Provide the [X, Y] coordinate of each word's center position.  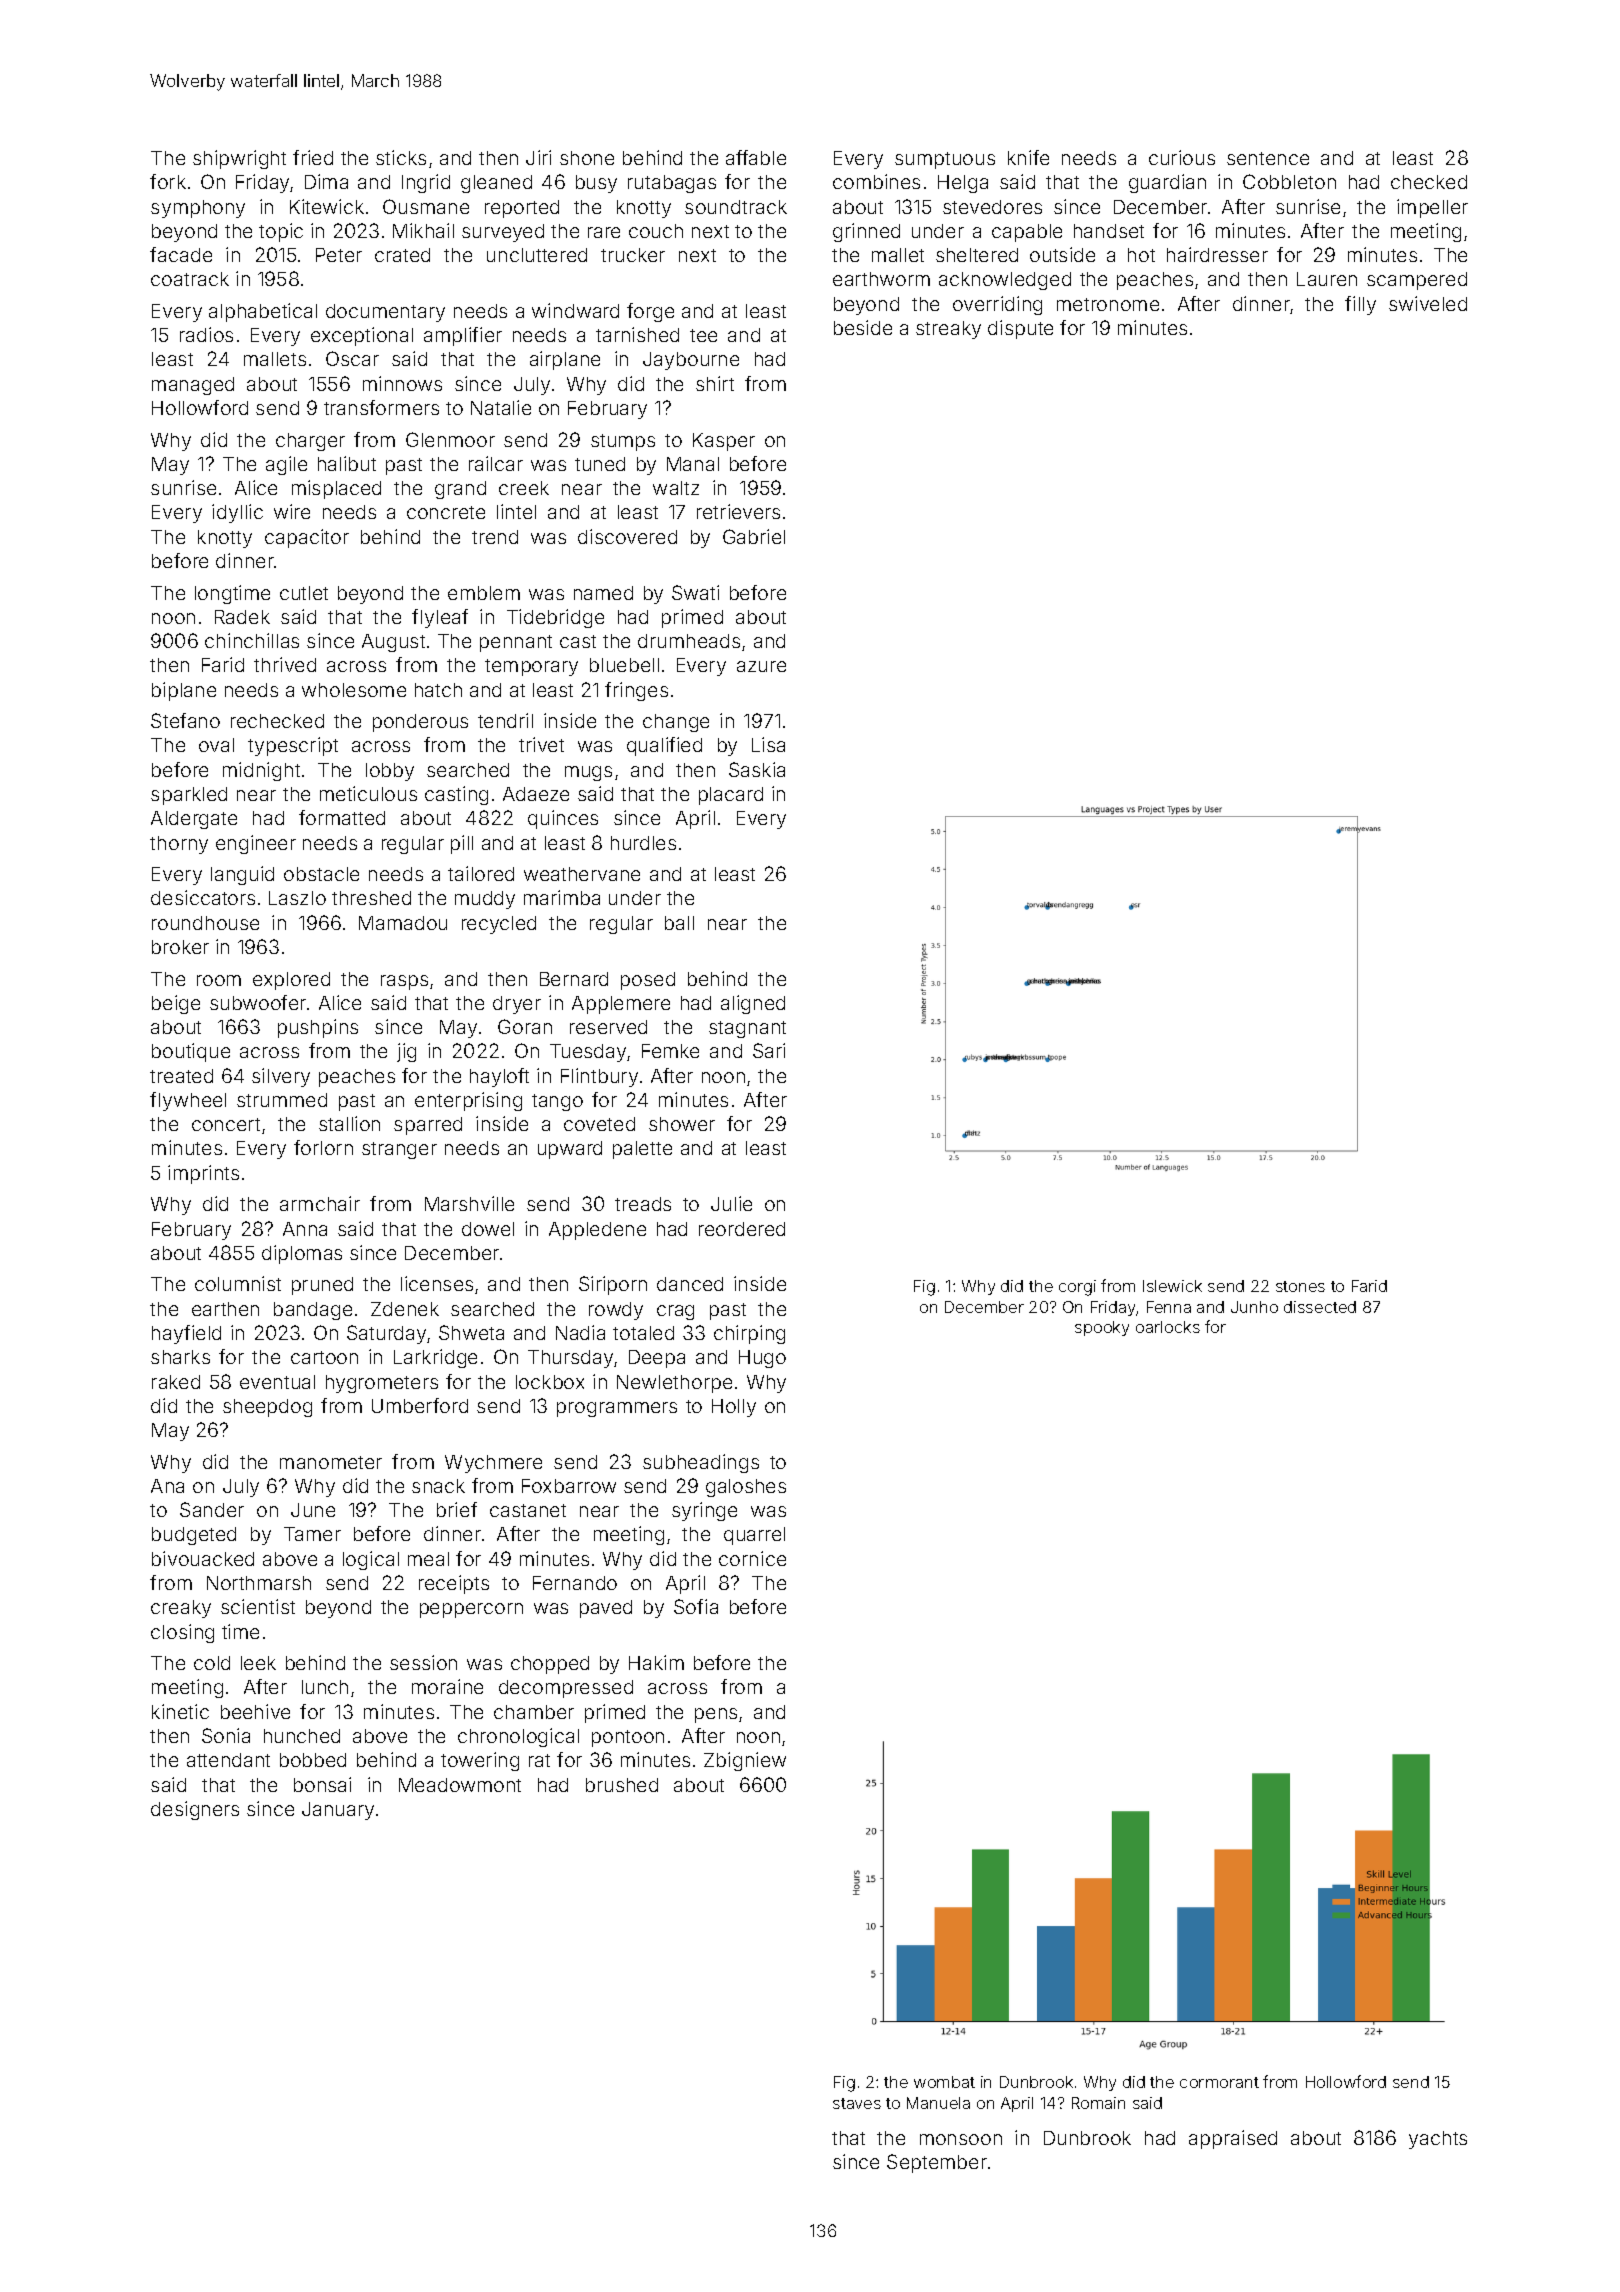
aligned [753, 1004]
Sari [769, 1050]
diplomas [302, 1254]
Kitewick [327, 206]
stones [1300, 1286]
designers [195, 1810]
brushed [622, 1785]
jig [406, 1052]
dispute [1020, 329]
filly [1360, 305]
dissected [1320, 1307]
